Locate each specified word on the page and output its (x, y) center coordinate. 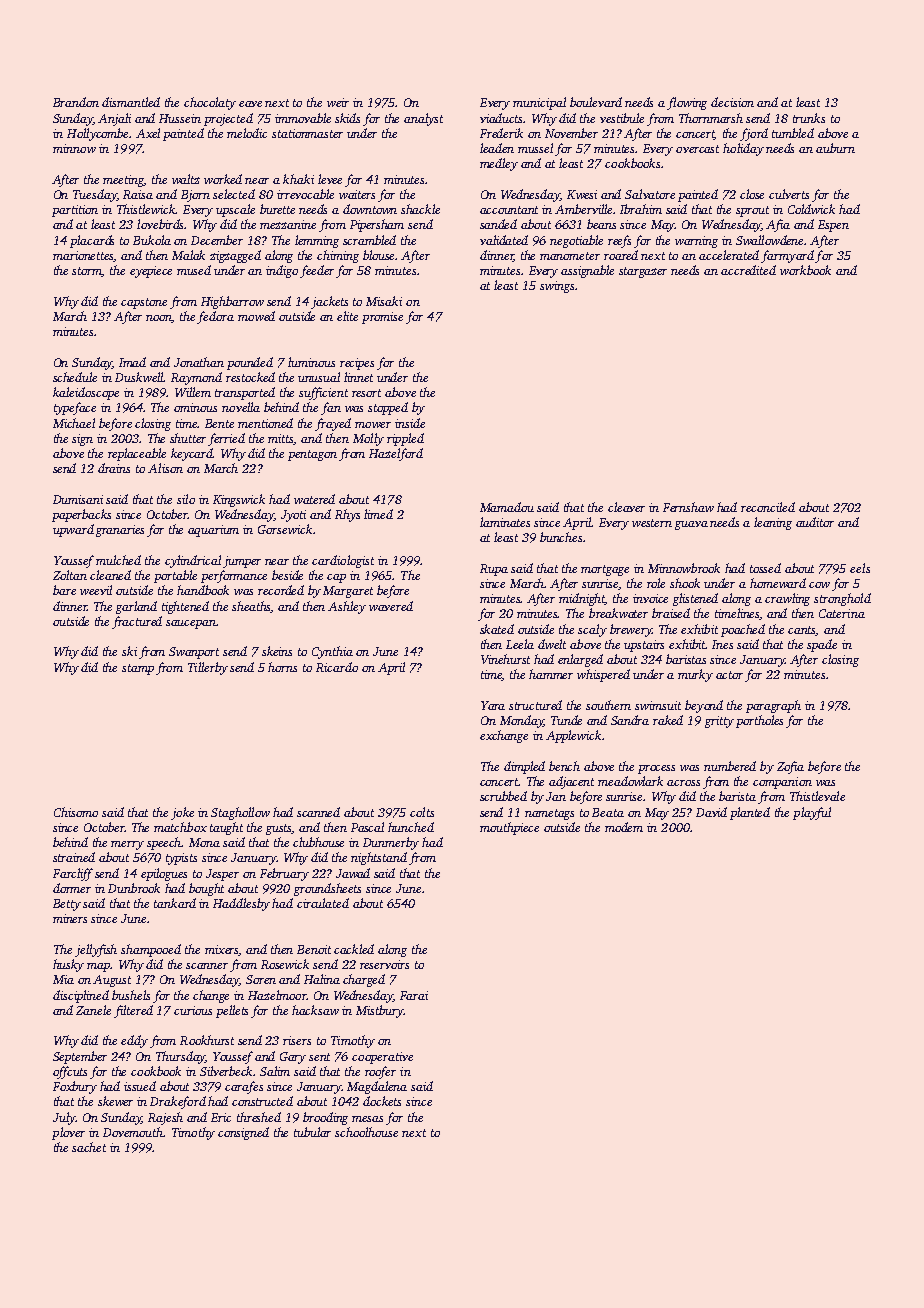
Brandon (76, 102)
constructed (262, 1101)
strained (74, 857)
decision (732, 102)
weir (338, 102)
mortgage (605, 570)
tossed (765, 568)
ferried (226, 439)
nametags (549, 814)
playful (812, 813)
